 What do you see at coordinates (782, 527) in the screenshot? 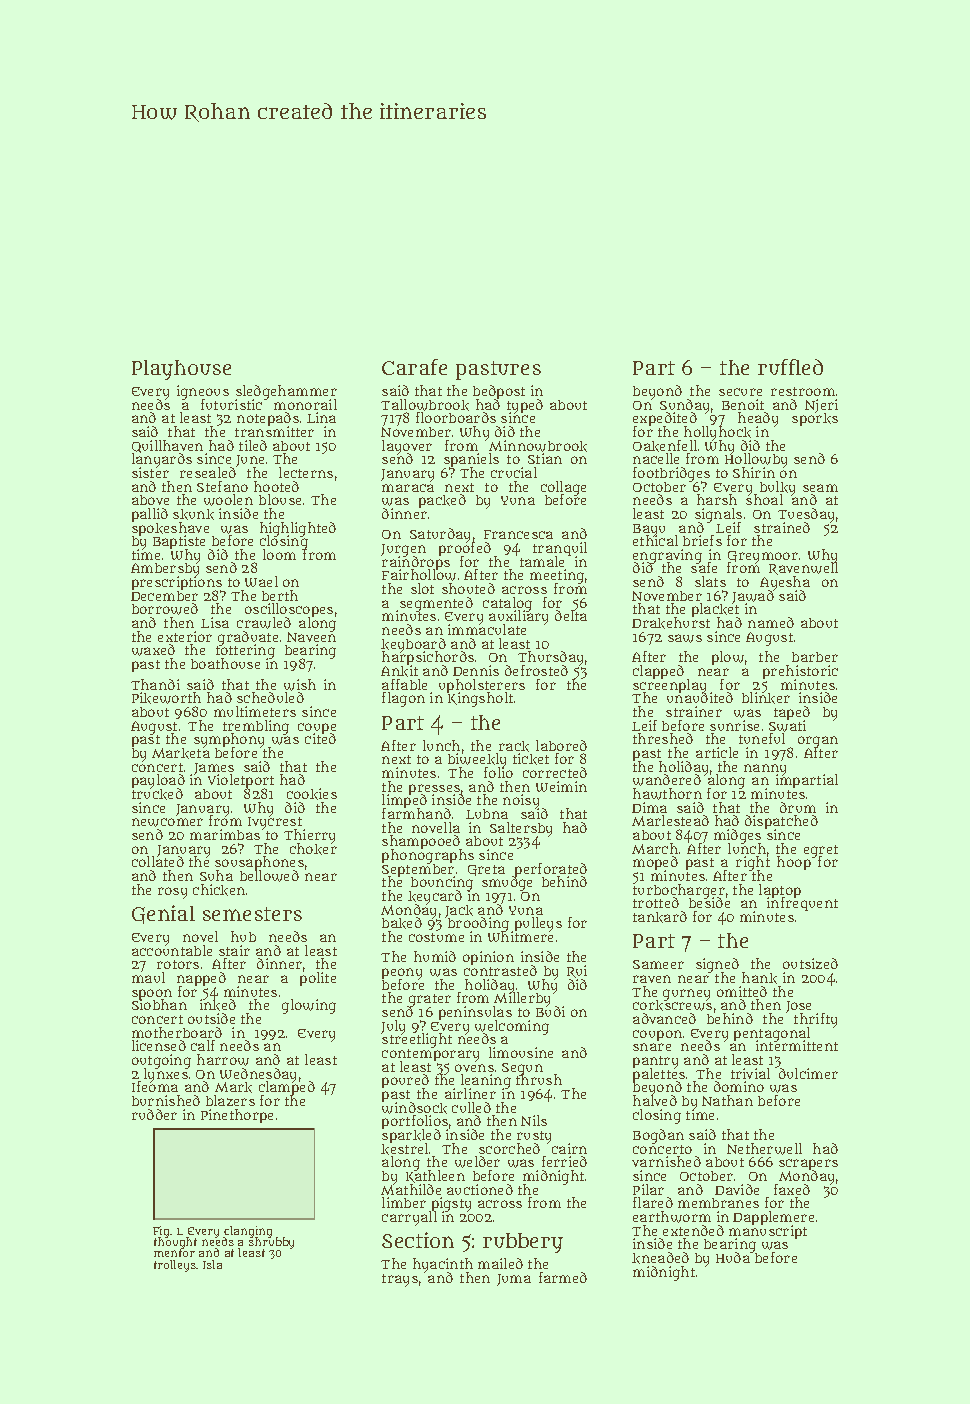
I see `strained` at bounding box center [782, 527].
